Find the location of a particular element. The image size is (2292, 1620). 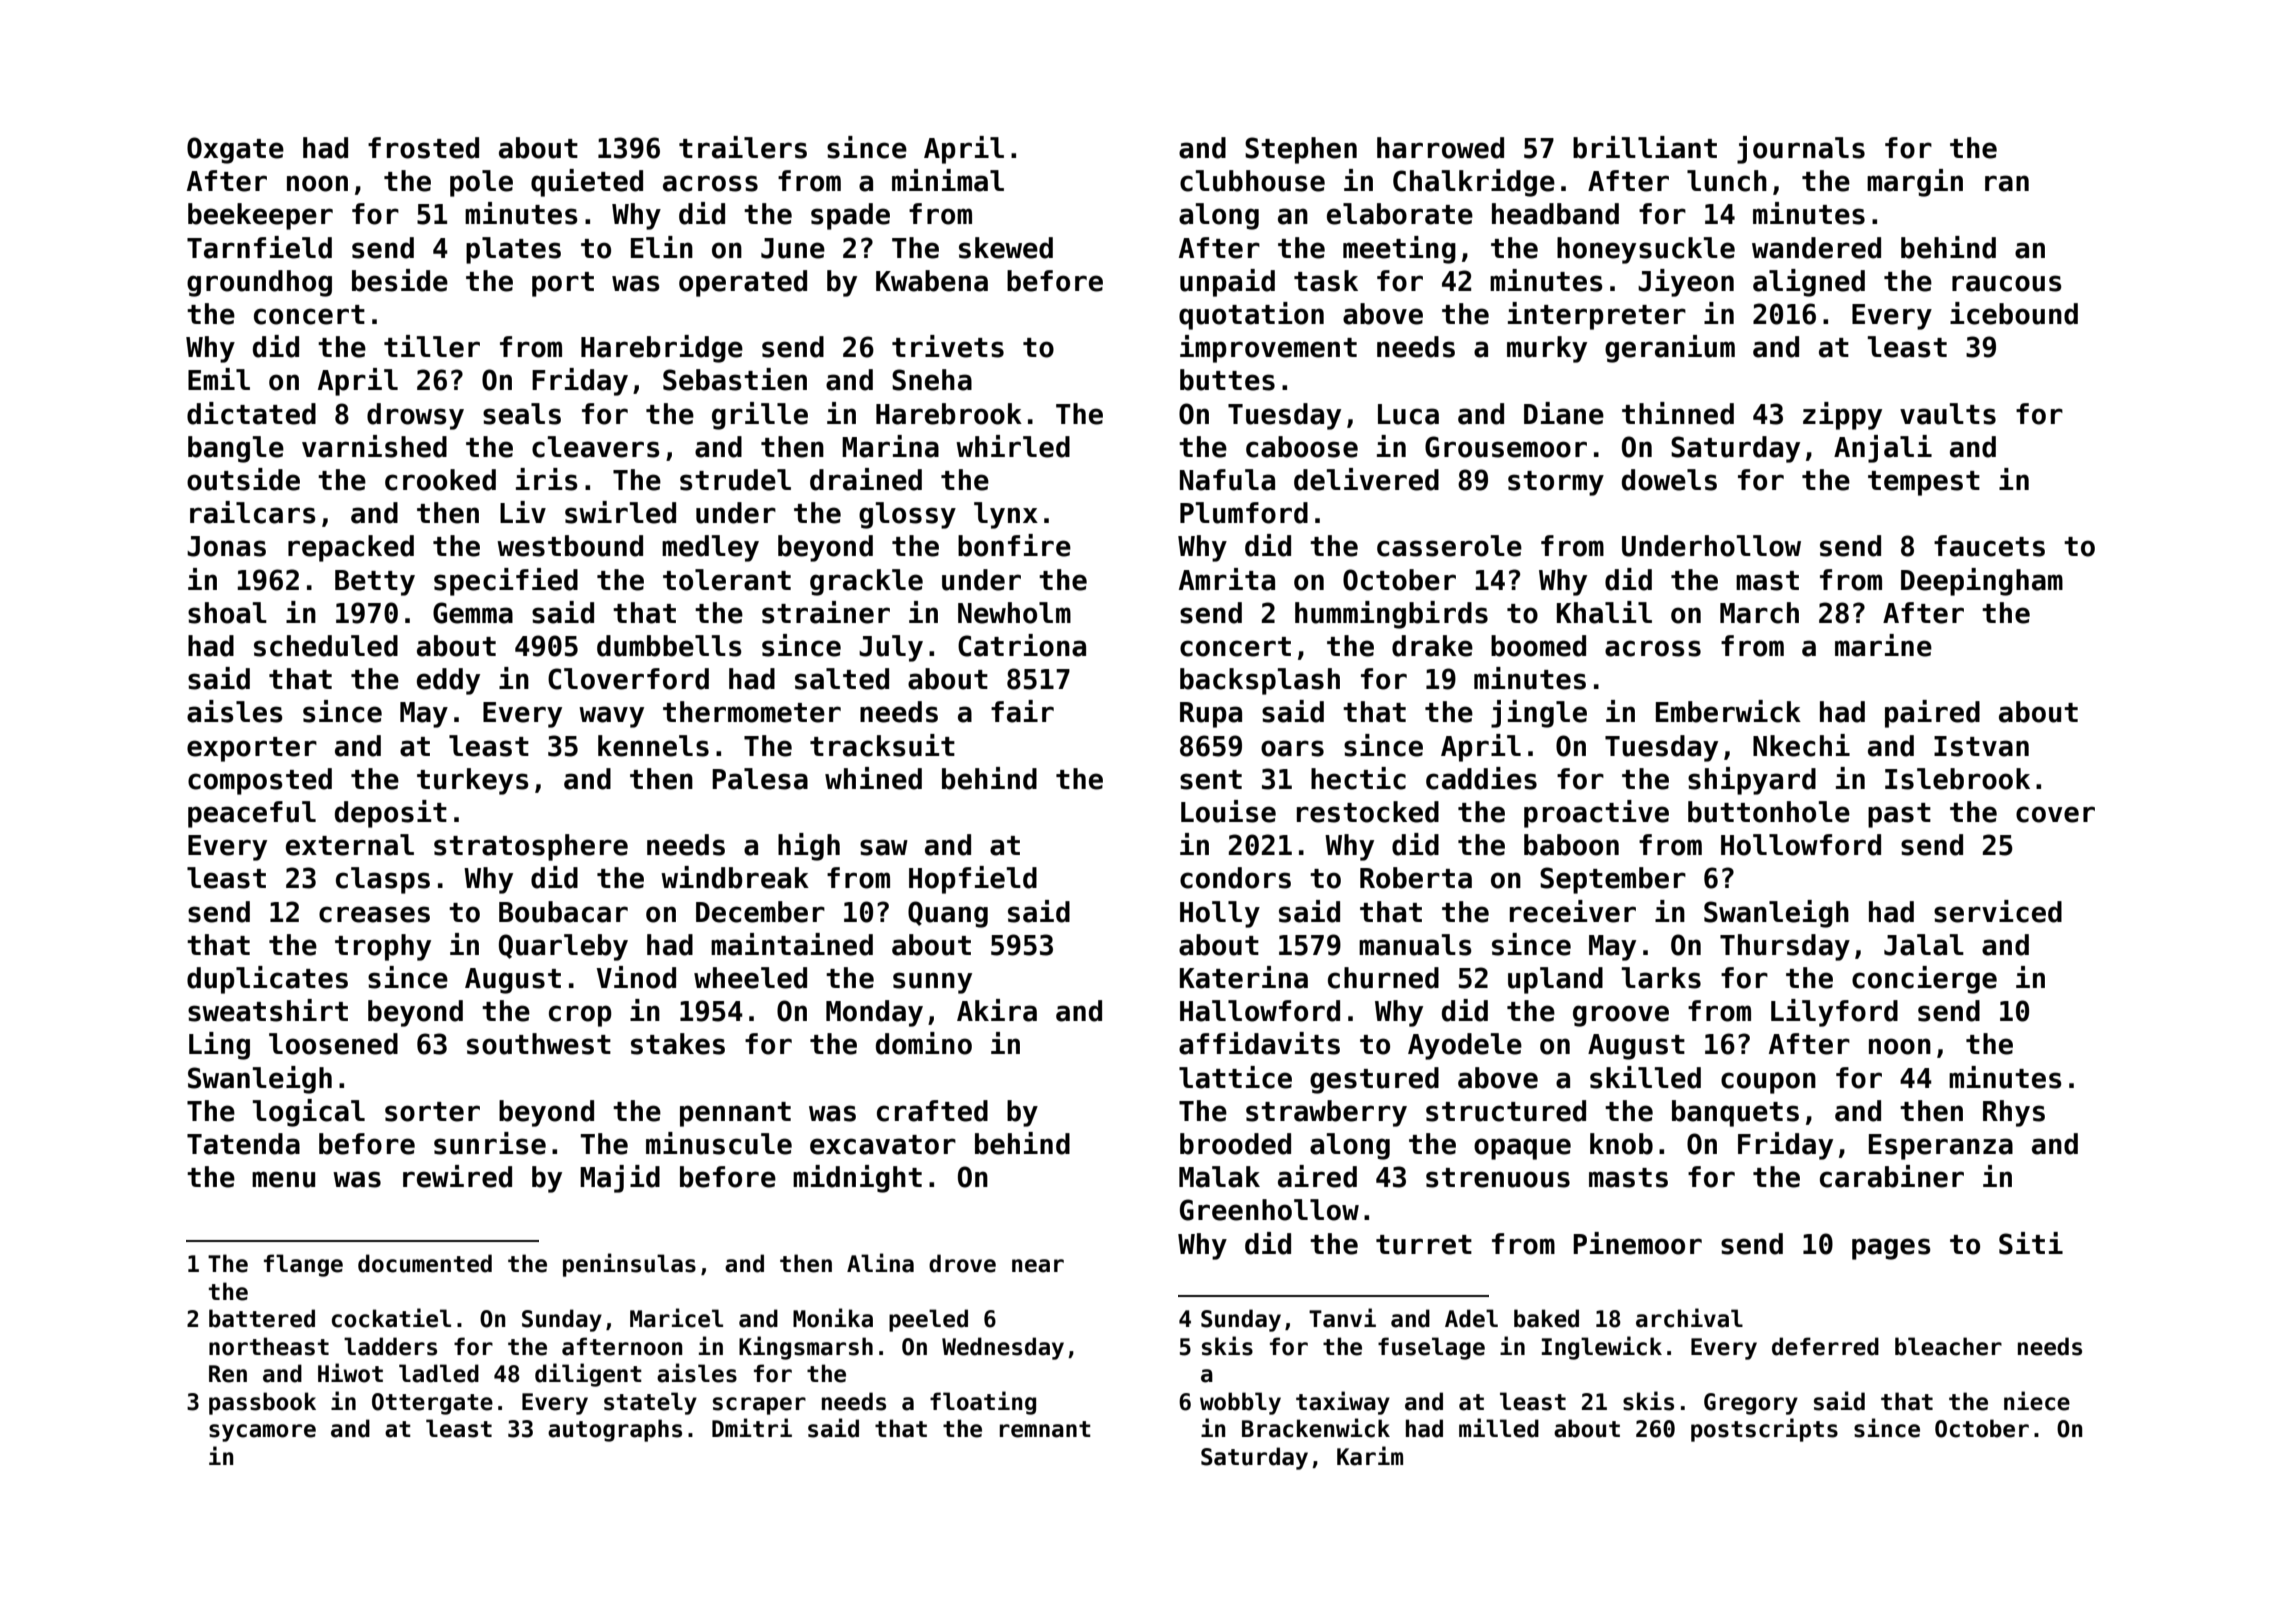

Lilyford is located at coordinates (1834, 1013).
